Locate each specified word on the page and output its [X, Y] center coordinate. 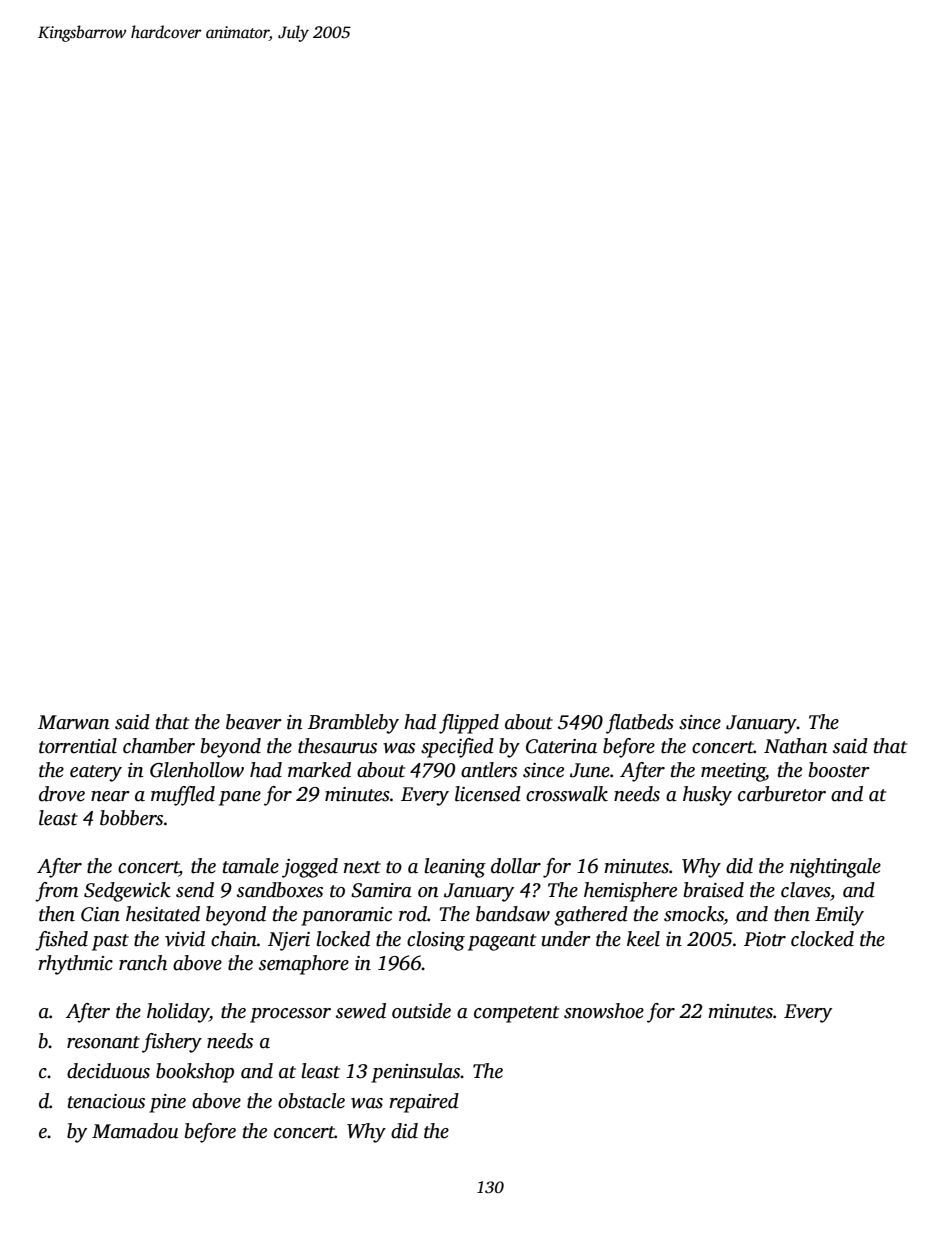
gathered [591, 916]
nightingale [835, 868]
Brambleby [353, 724]
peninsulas [416, 1073]
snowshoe [604, 1011]
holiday [178, 1013]
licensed [488, 794]
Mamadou [135, 1131]
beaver [254, 722]
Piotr [765, 939]
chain [234, 939]
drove [62, 794]
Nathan [796, 746]
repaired [424, 1103]
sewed [361, 1011]
